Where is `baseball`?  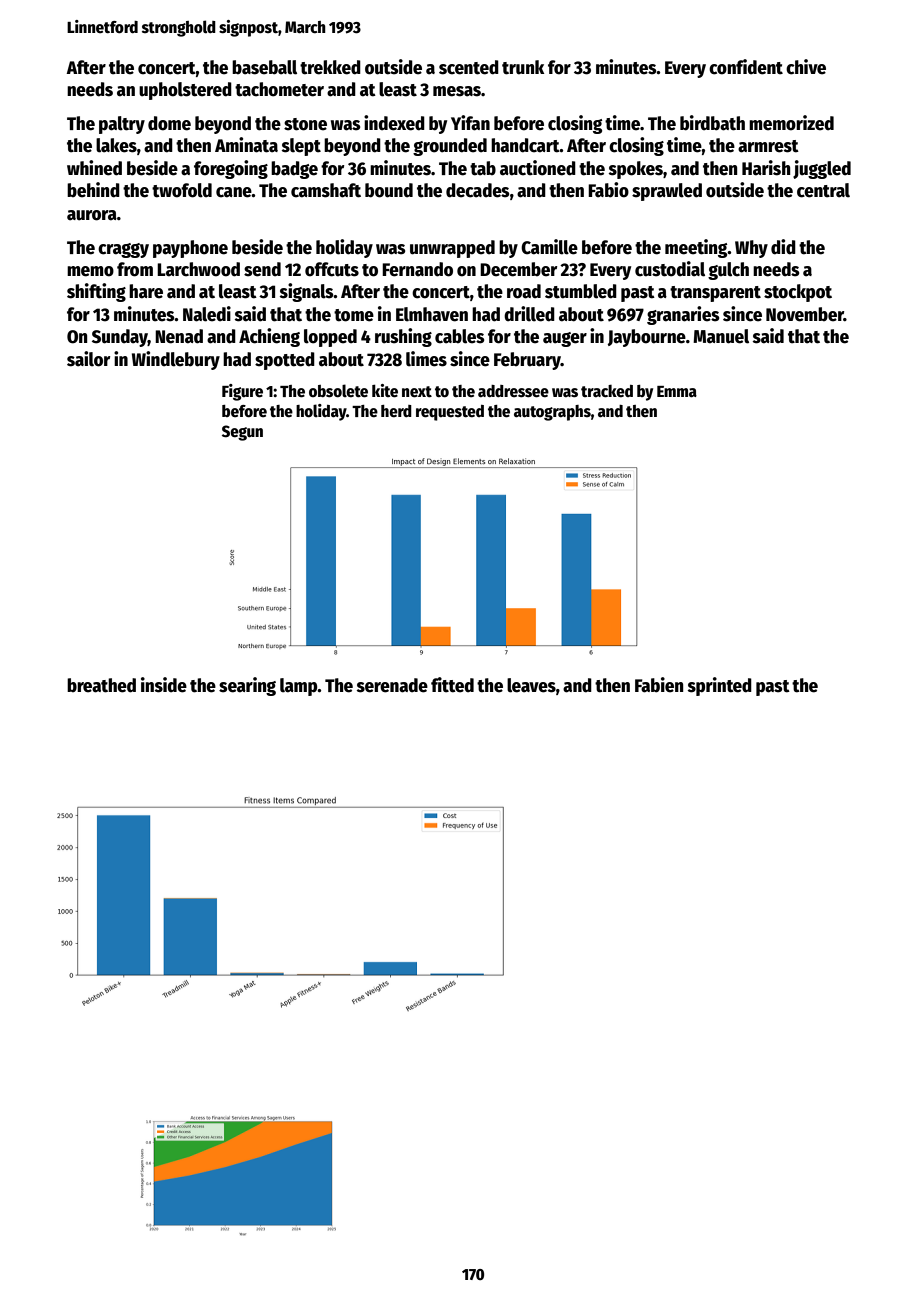
baseball is located at coordinates (264, 67).
